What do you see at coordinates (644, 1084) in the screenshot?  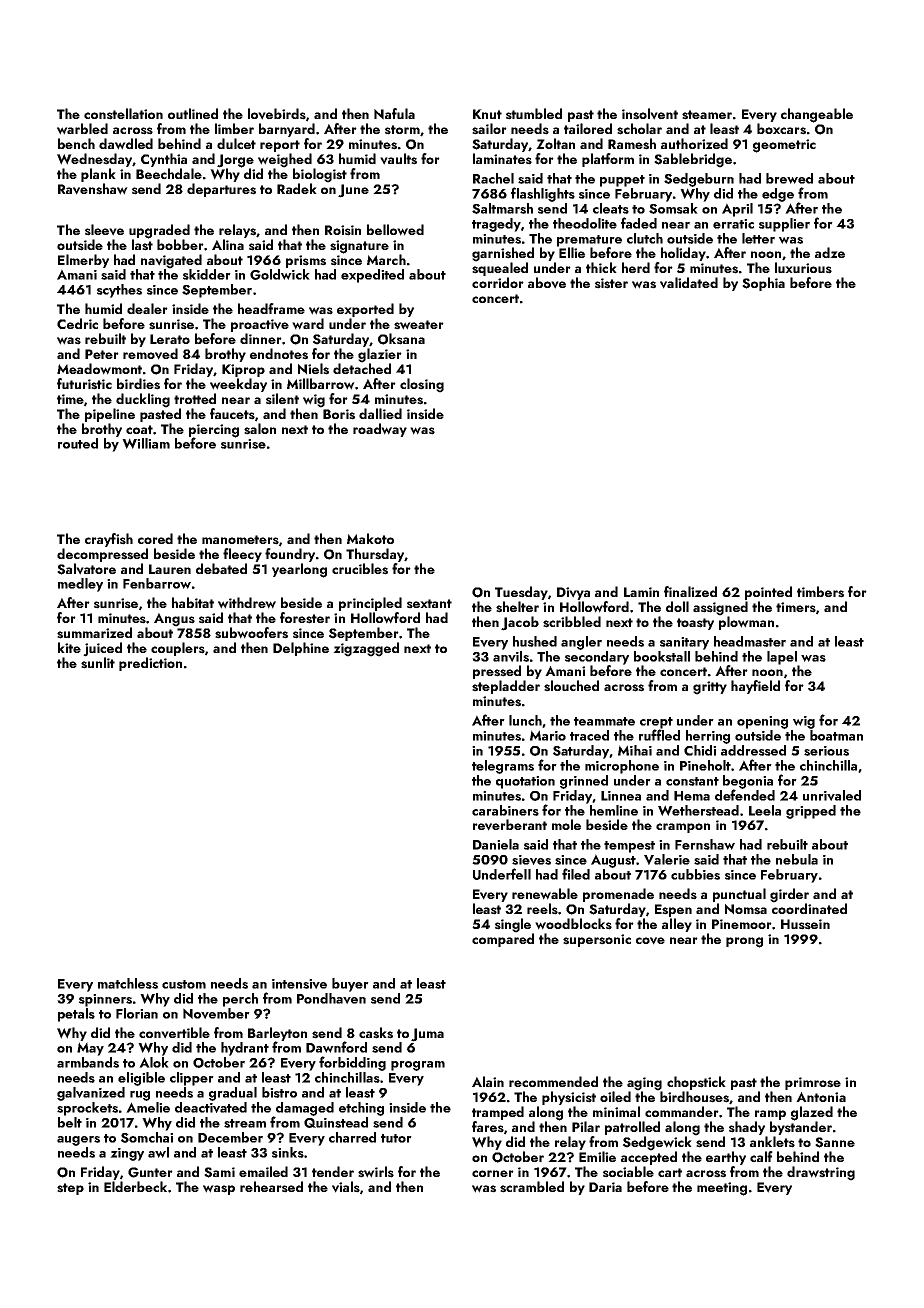 I see `aging` at bounding box center [644, 1084].
